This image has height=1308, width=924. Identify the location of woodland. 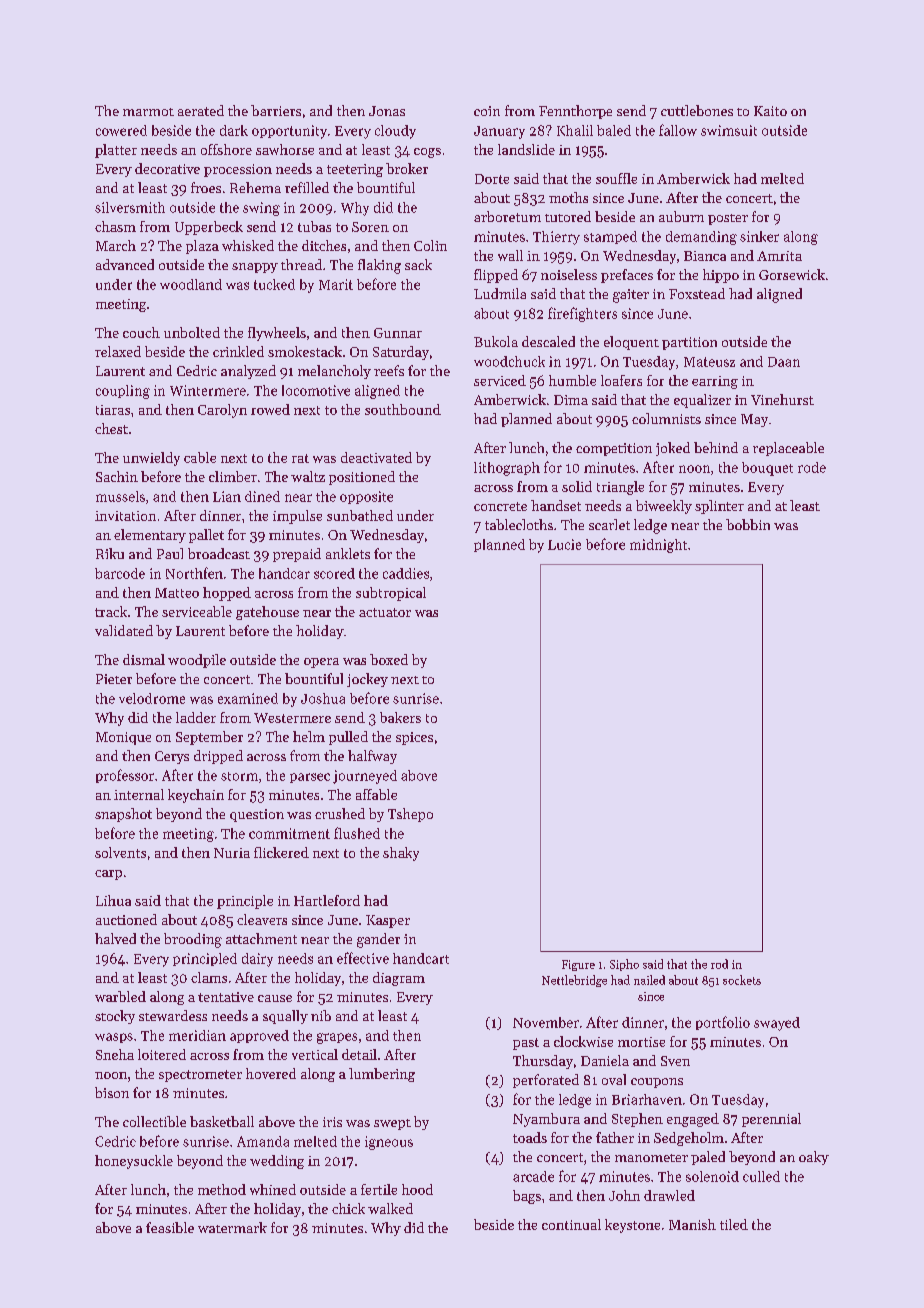
(191, 284).
